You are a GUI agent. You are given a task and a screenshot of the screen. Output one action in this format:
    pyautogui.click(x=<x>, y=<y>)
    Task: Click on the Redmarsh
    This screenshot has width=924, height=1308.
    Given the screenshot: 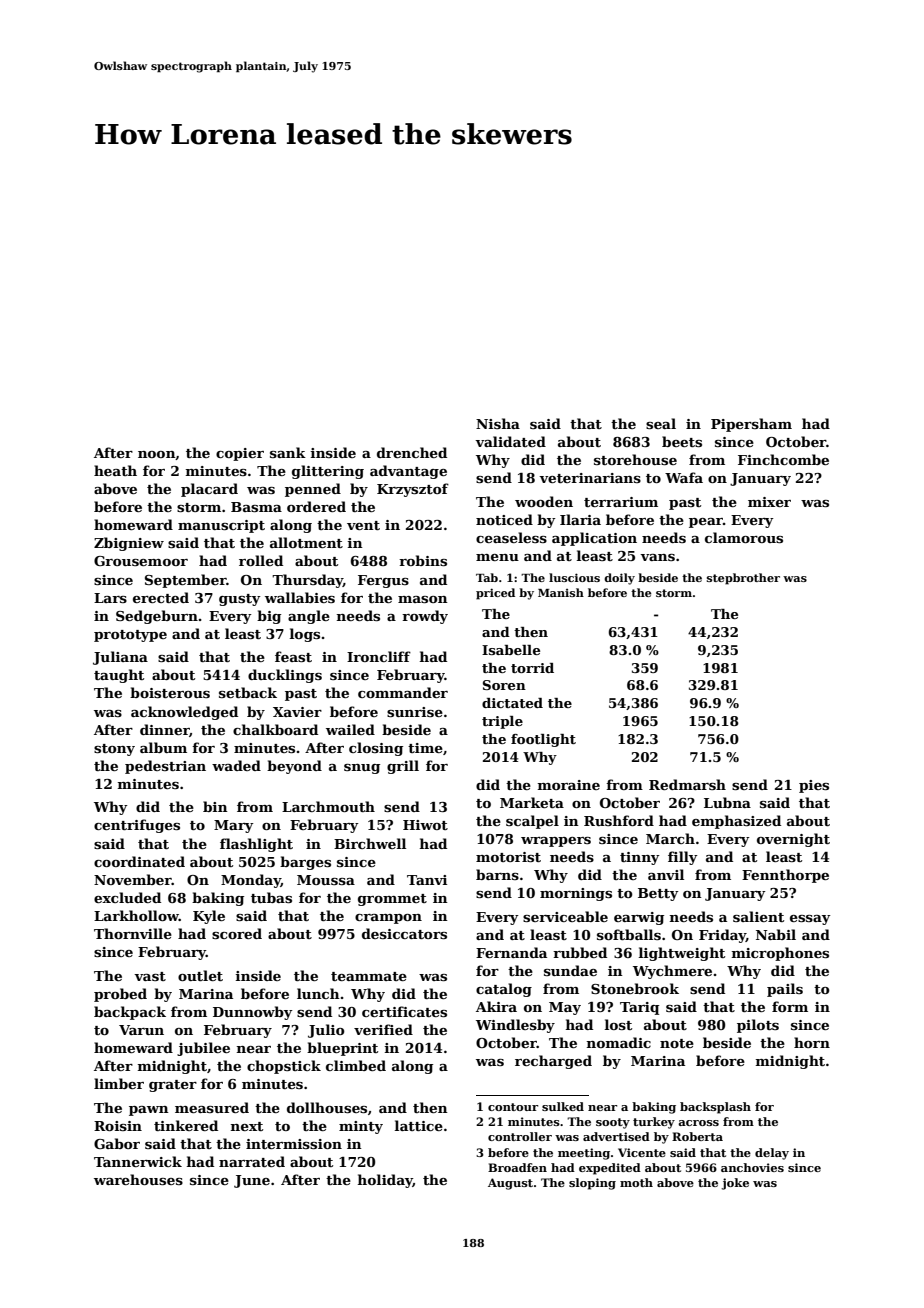 What is the action you would take?
    pyautogui.click(x=687, y=784)
